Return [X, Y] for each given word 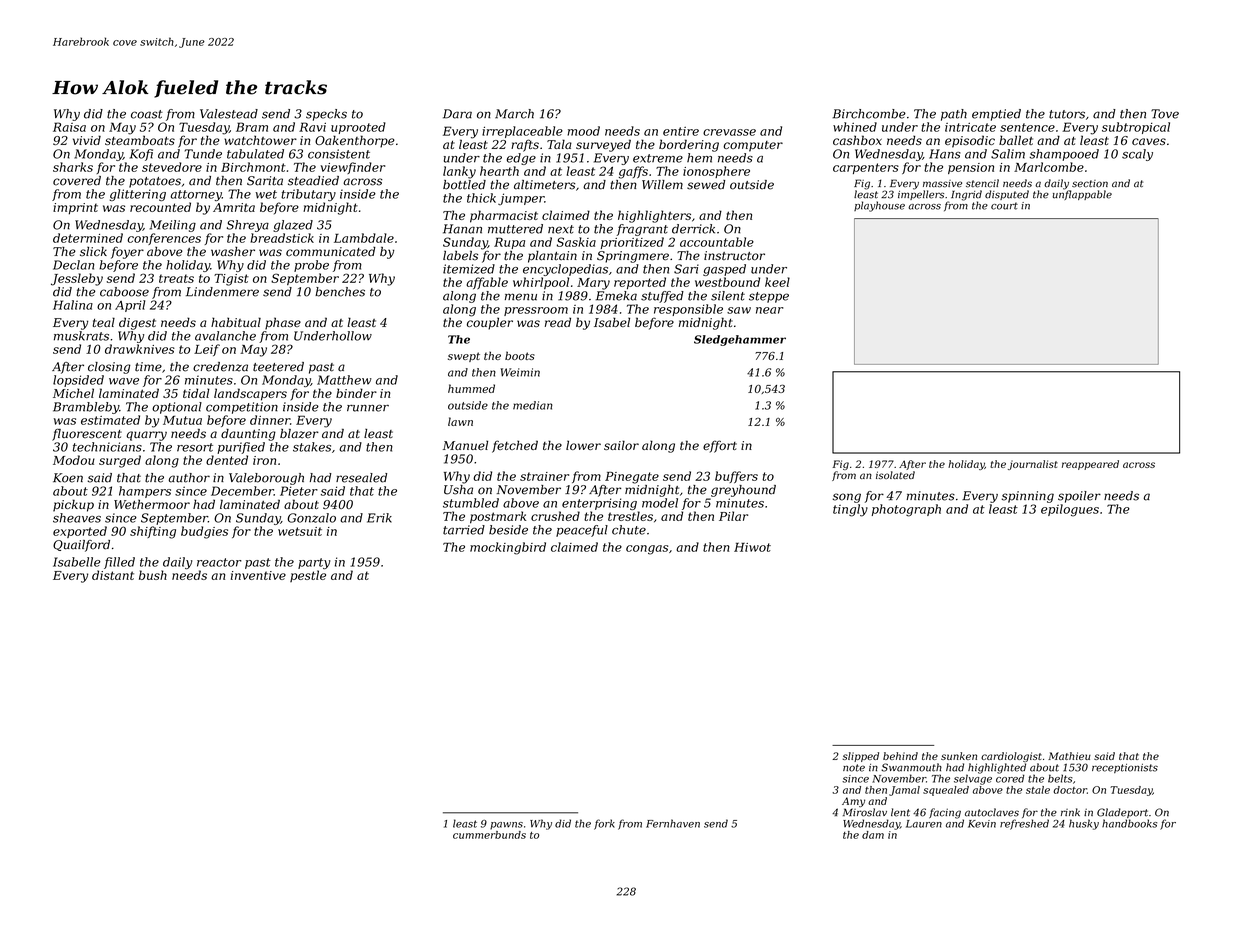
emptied [996, 115]
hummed [471, 388]
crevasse [729, 132]
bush [153, 575]
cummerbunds [489, 835]
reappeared [1090, 465]
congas [647, 550]
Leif [207, 350]
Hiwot [752, 547]
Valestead [229, 114]
